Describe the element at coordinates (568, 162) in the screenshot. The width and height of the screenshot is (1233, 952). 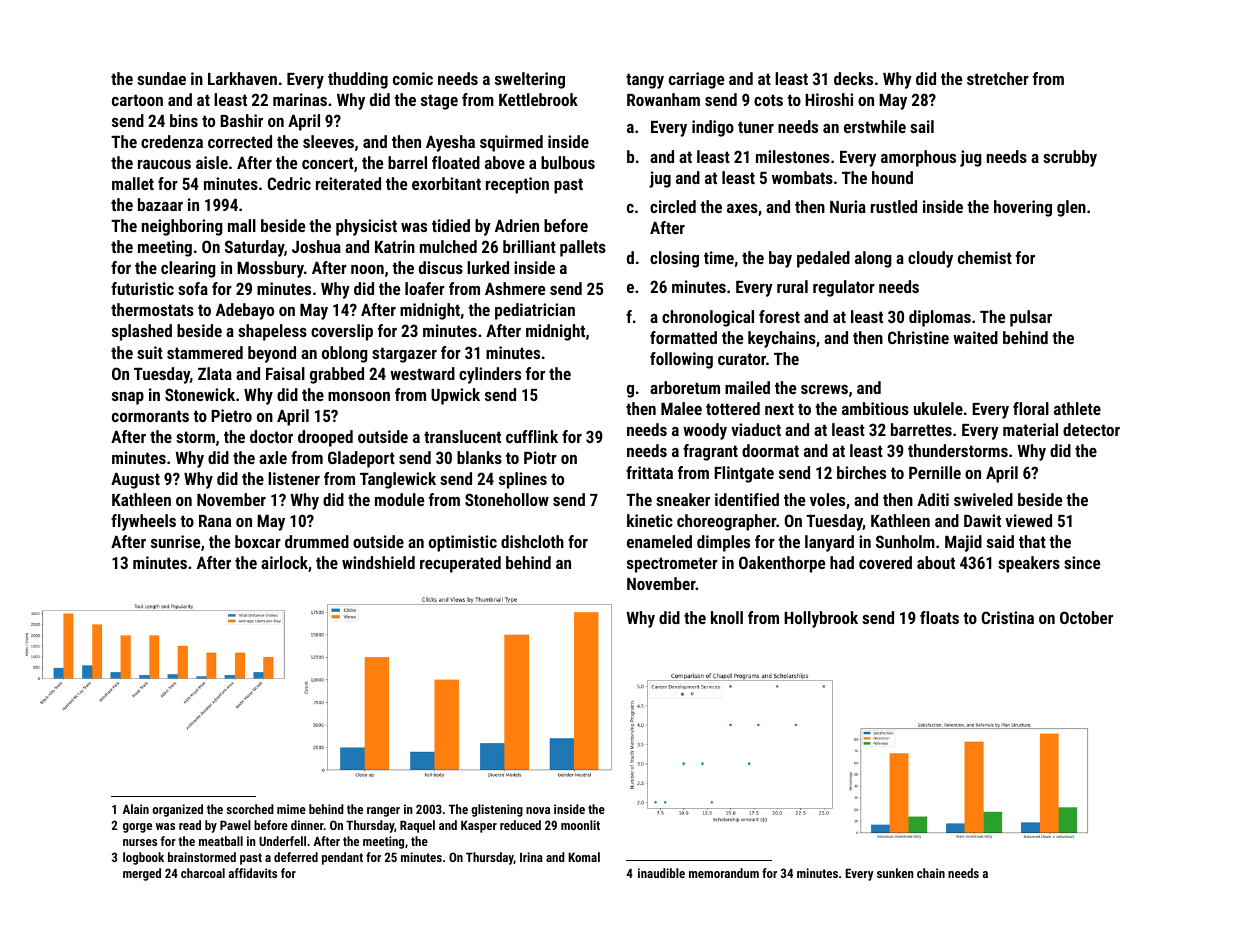
I see `bulbous` at that location.
